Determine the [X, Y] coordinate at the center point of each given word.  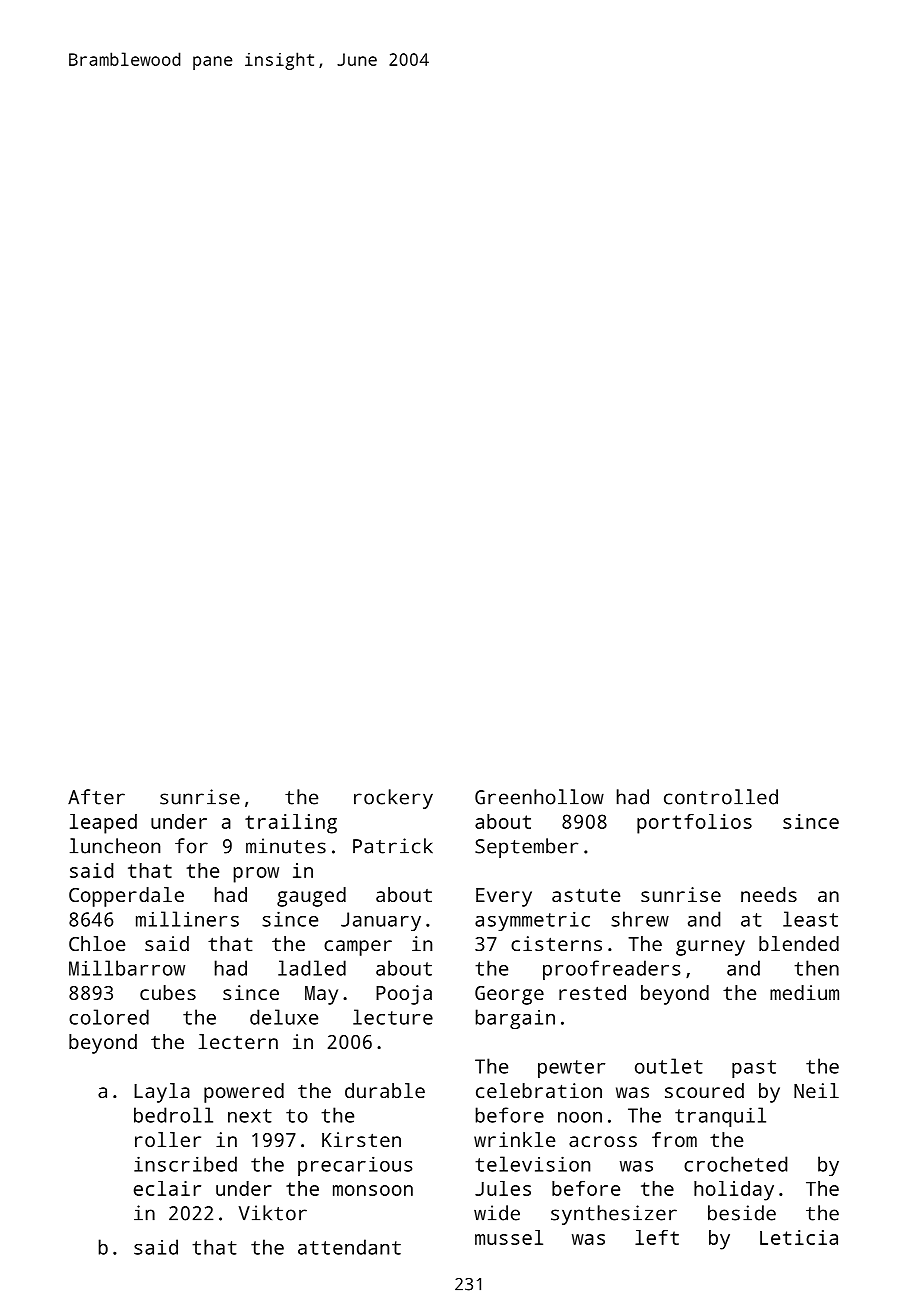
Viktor [273, 1213]
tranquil [720, 1117]
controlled [721, 797]
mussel [509, 1237]
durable [385, 1090]
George [509, 995]
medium [804, 992]
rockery [393, 799]
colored [109, 1017]
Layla [162, 1093]
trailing [291, 824]
